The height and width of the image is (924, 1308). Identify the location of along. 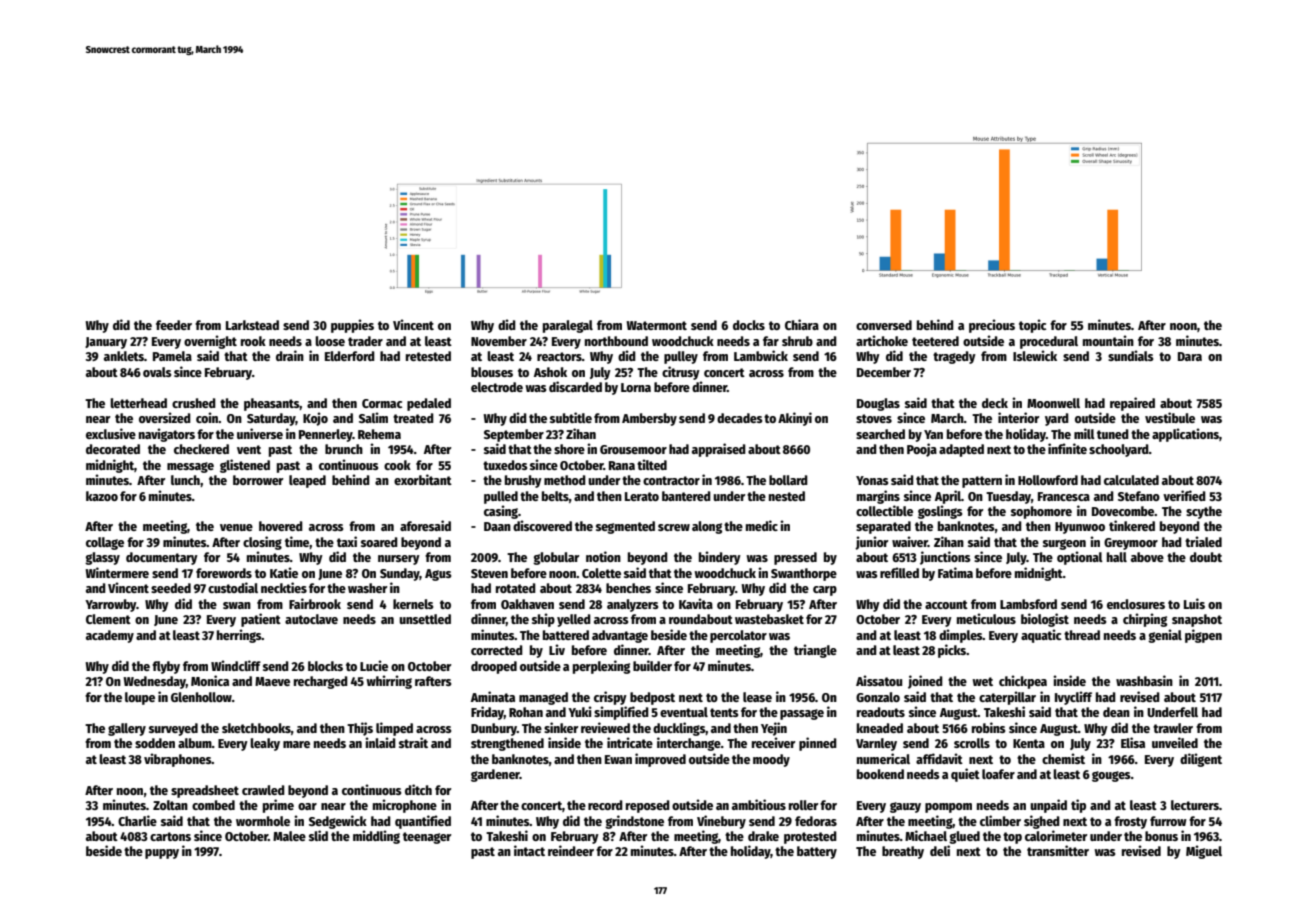
(707, 527).
